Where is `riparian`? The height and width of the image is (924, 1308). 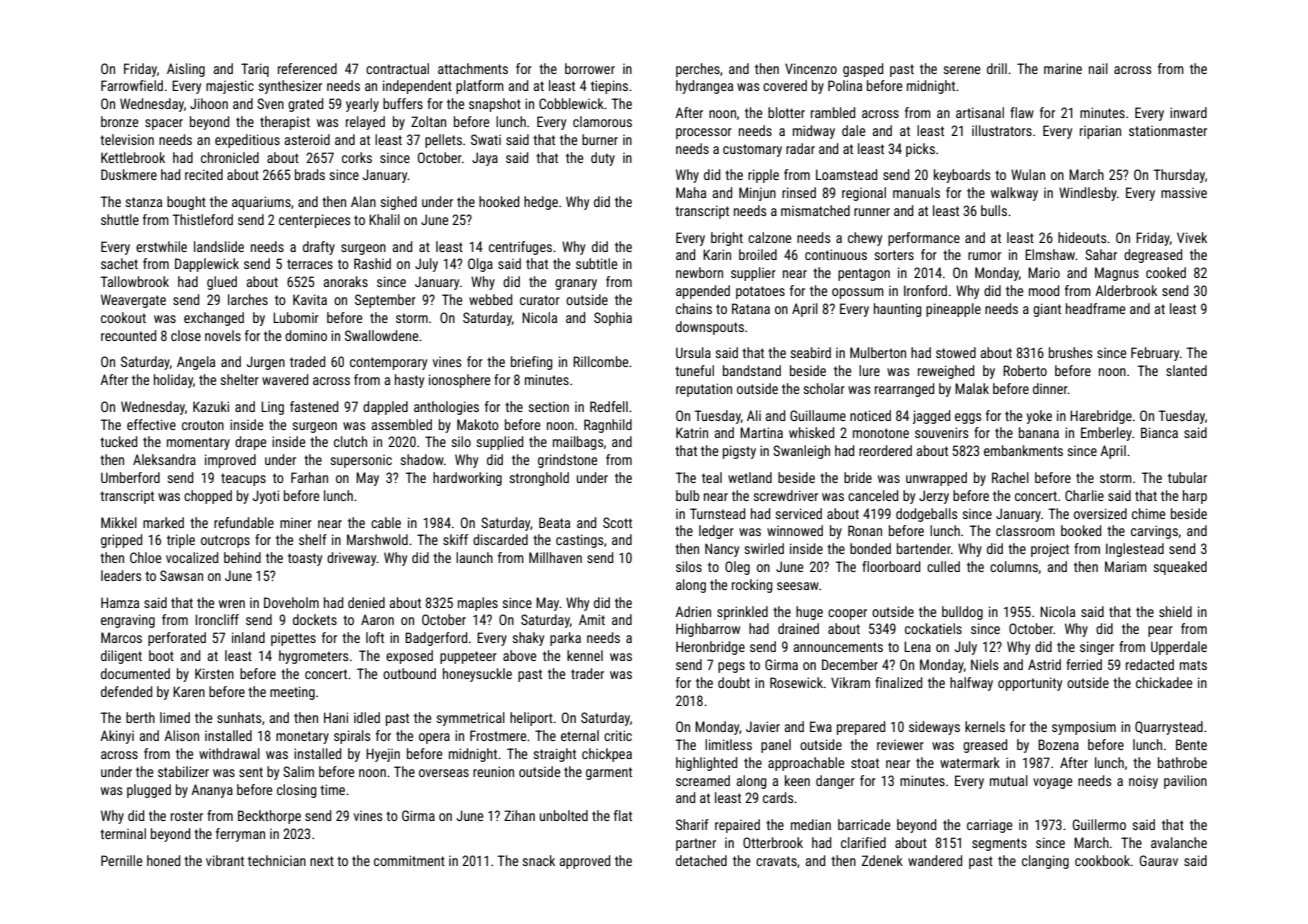
riparian is located at coordinates (1100, 132).
